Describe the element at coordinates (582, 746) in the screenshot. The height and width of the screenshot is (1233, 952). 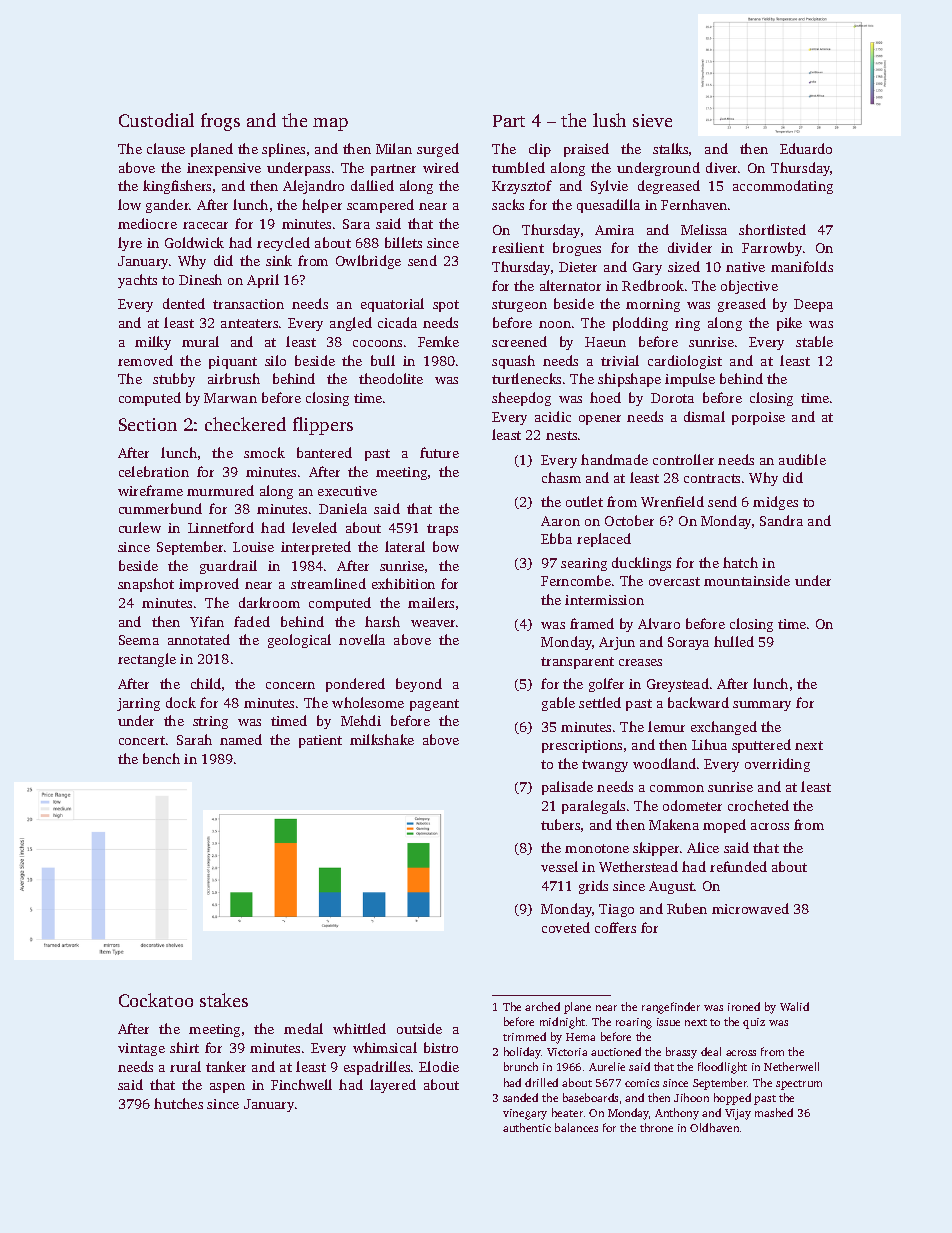
I see `prescriptions` at that location.
